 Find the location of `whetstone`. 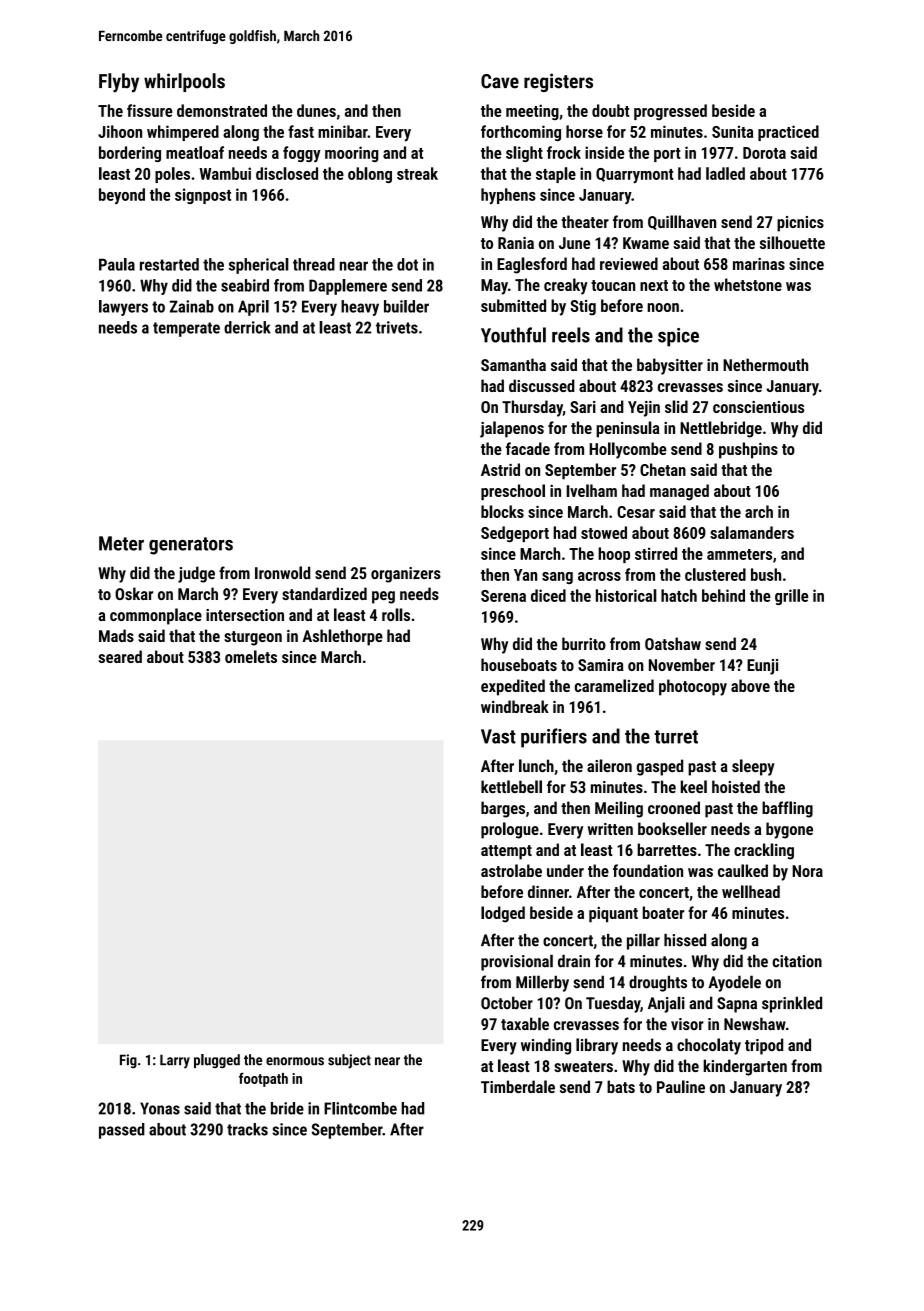

whetstone is located at coordinates (748, 284).
